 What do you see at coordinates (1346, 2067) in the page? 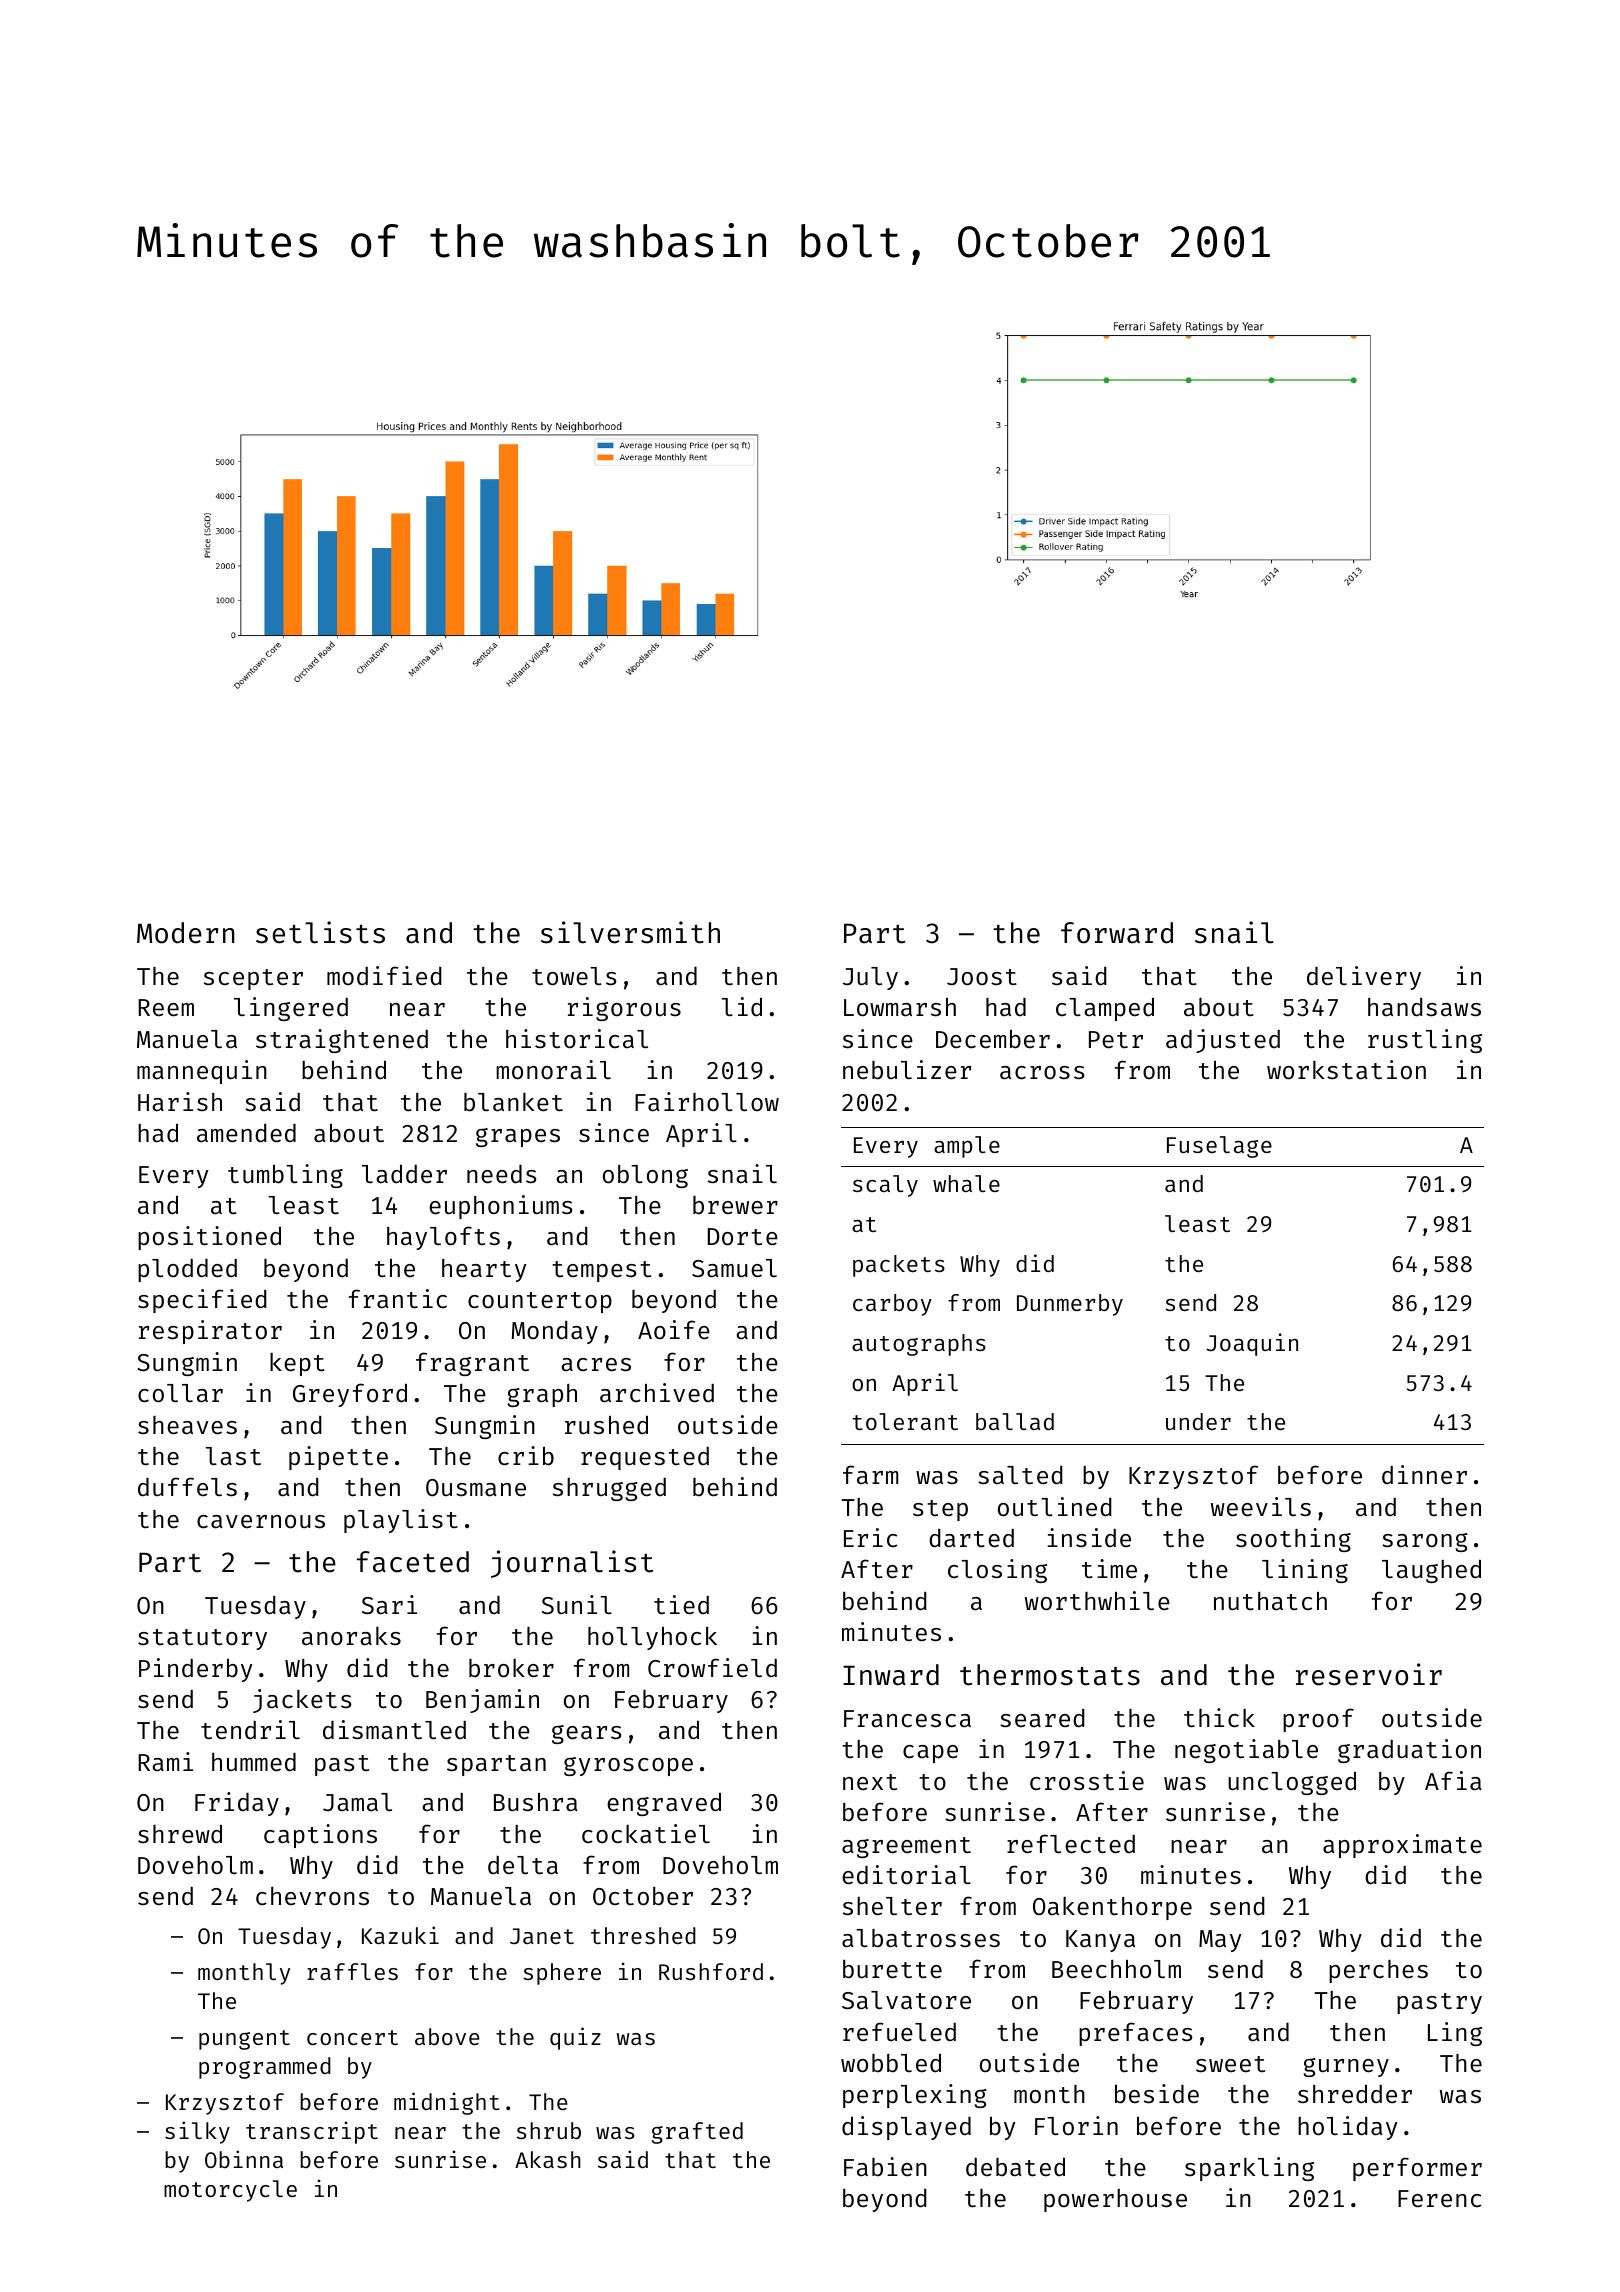
I see `gurney` at bounding box center [1346, 2067].
